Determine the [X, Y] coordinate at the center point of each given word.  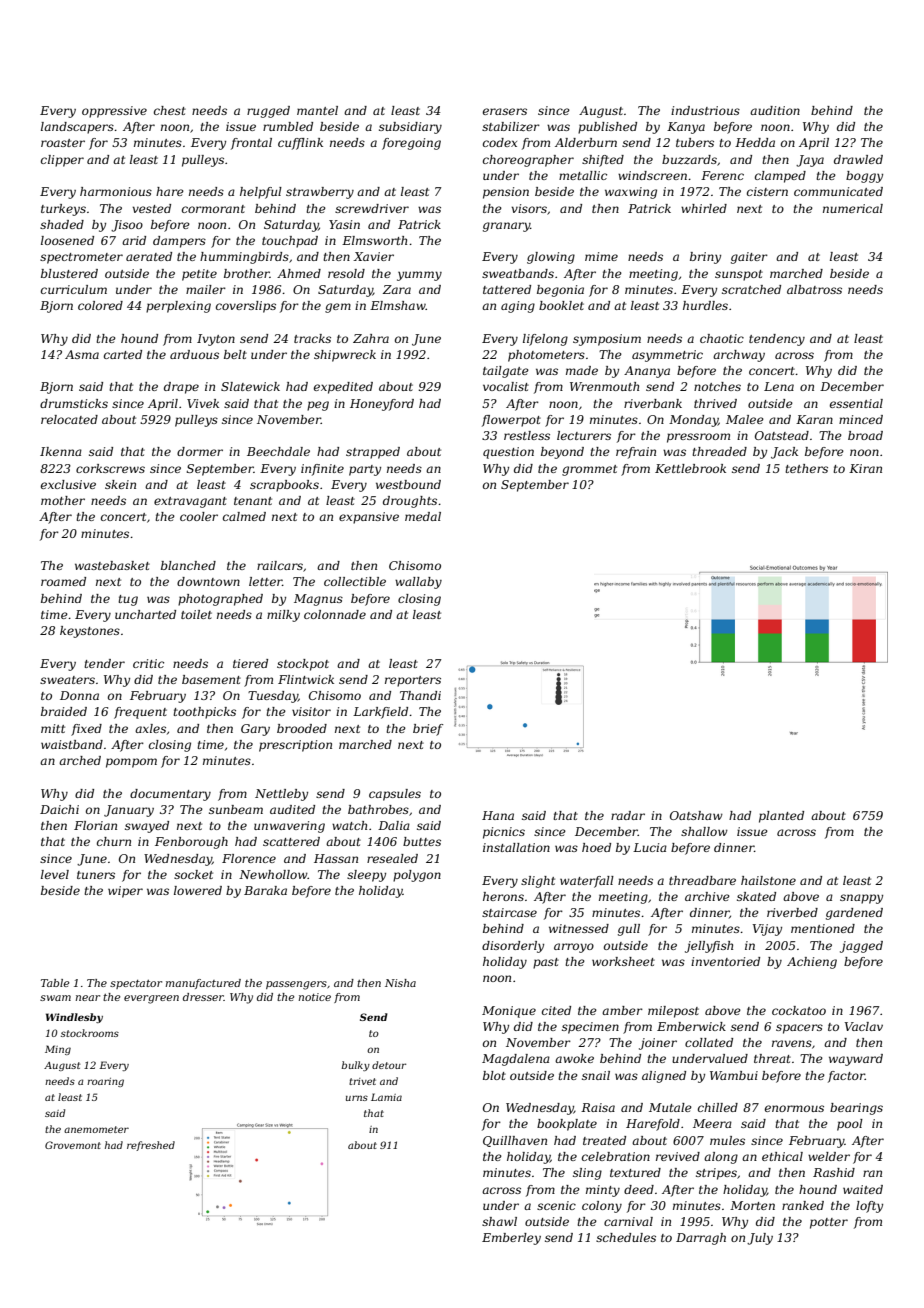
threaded [719, 451]
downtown [208, 581]
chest [170, 110]
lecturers [584, 435]
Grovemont [73, 1145]
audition [775, 110]
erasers [505, 111]
